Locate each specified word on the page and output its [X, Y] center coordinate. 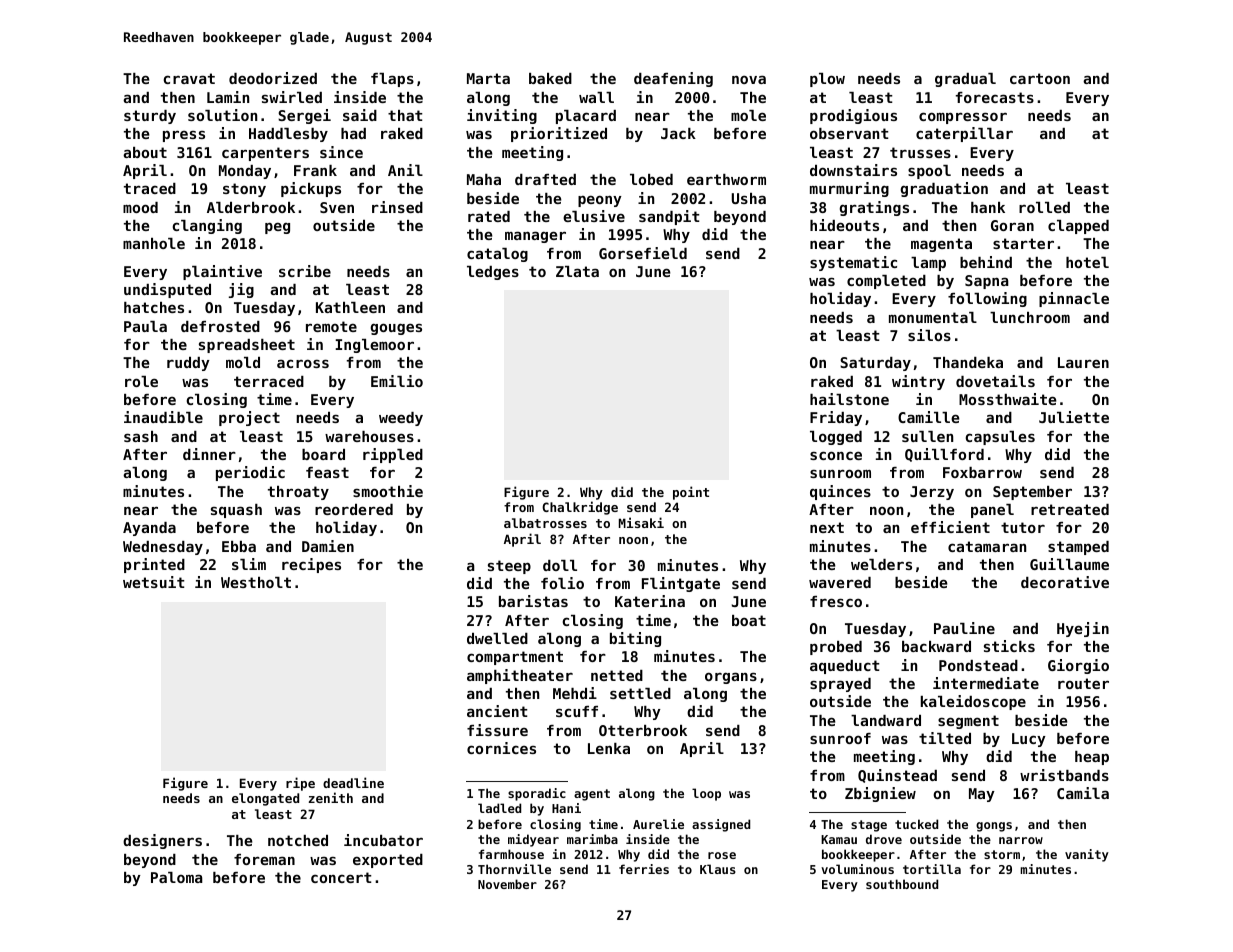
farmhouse [511, 854]
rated [489, 216]
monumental [933, 317]
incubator [383, 840]
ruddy [188, 364]
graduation [944, 189]
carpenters [265, 154]
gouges [396, 329]
